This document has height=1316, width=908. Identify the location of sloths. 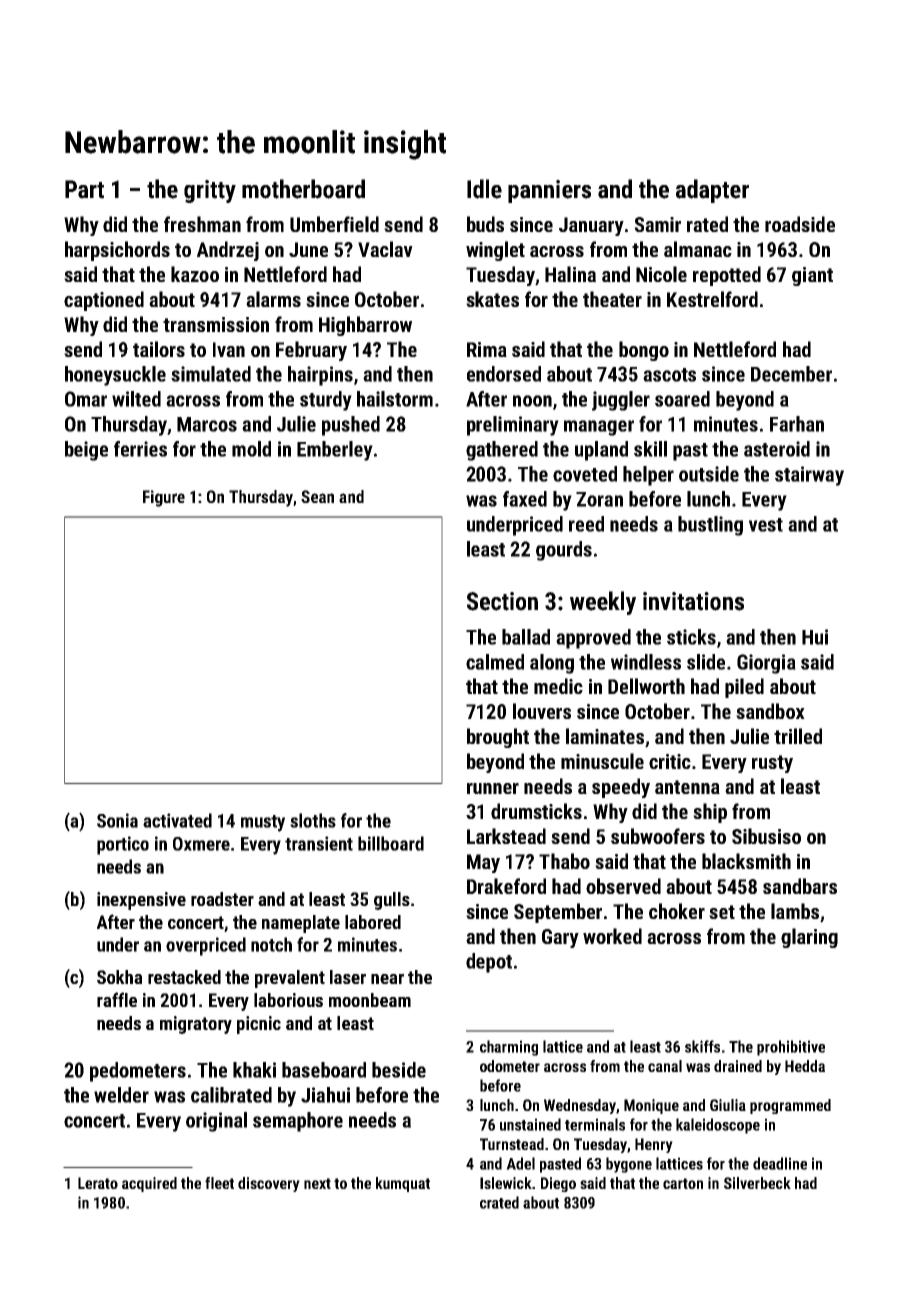
(313, 820).
